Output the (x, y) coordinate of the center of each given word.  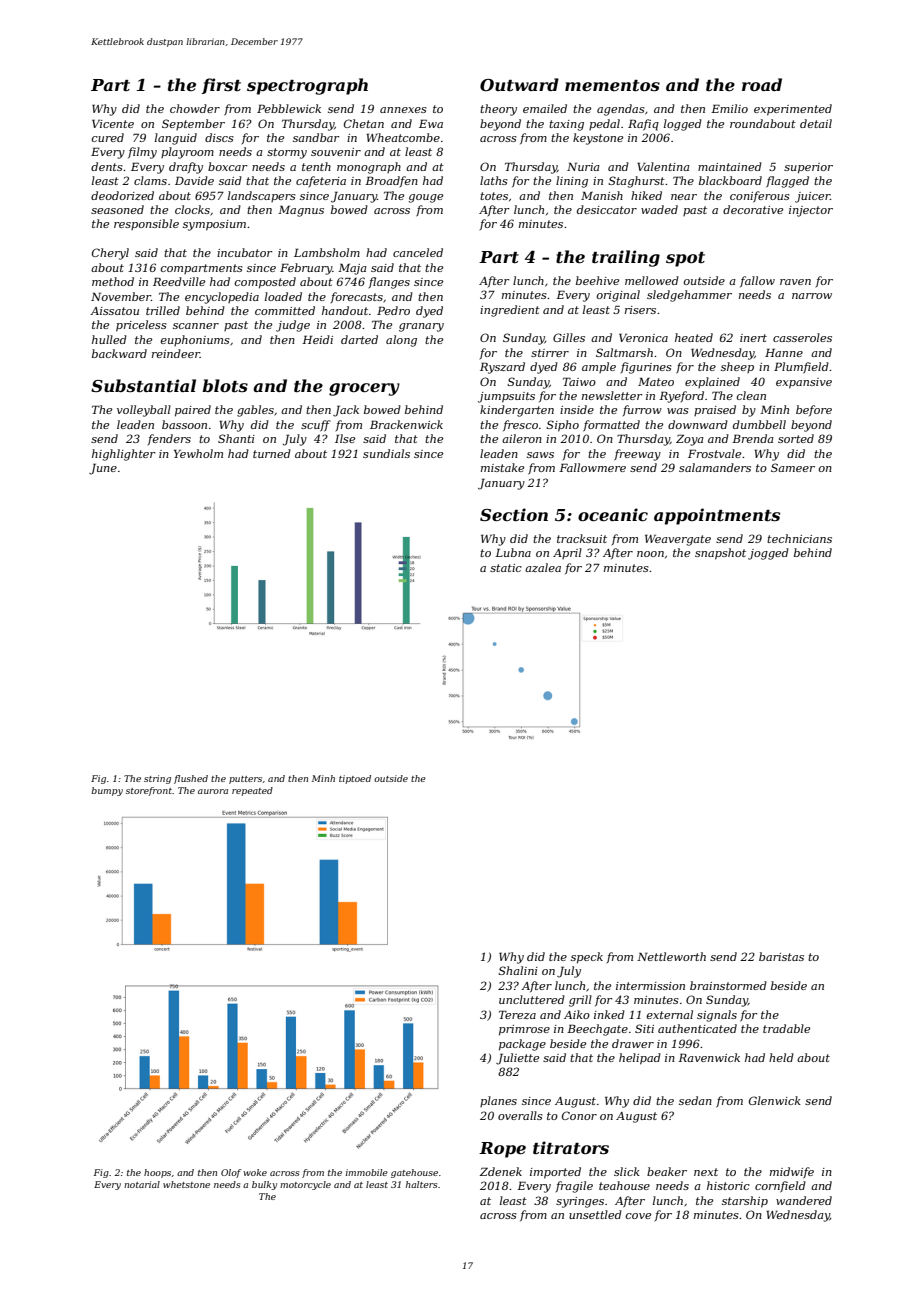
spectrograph (307, 86)
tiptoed (355, 779)
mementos (612, 85)
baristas (781, 956)
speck (587, 958)
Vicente (113, 123)
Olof (231, 1173)
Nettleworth (671, 956)
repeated (252, 791)
